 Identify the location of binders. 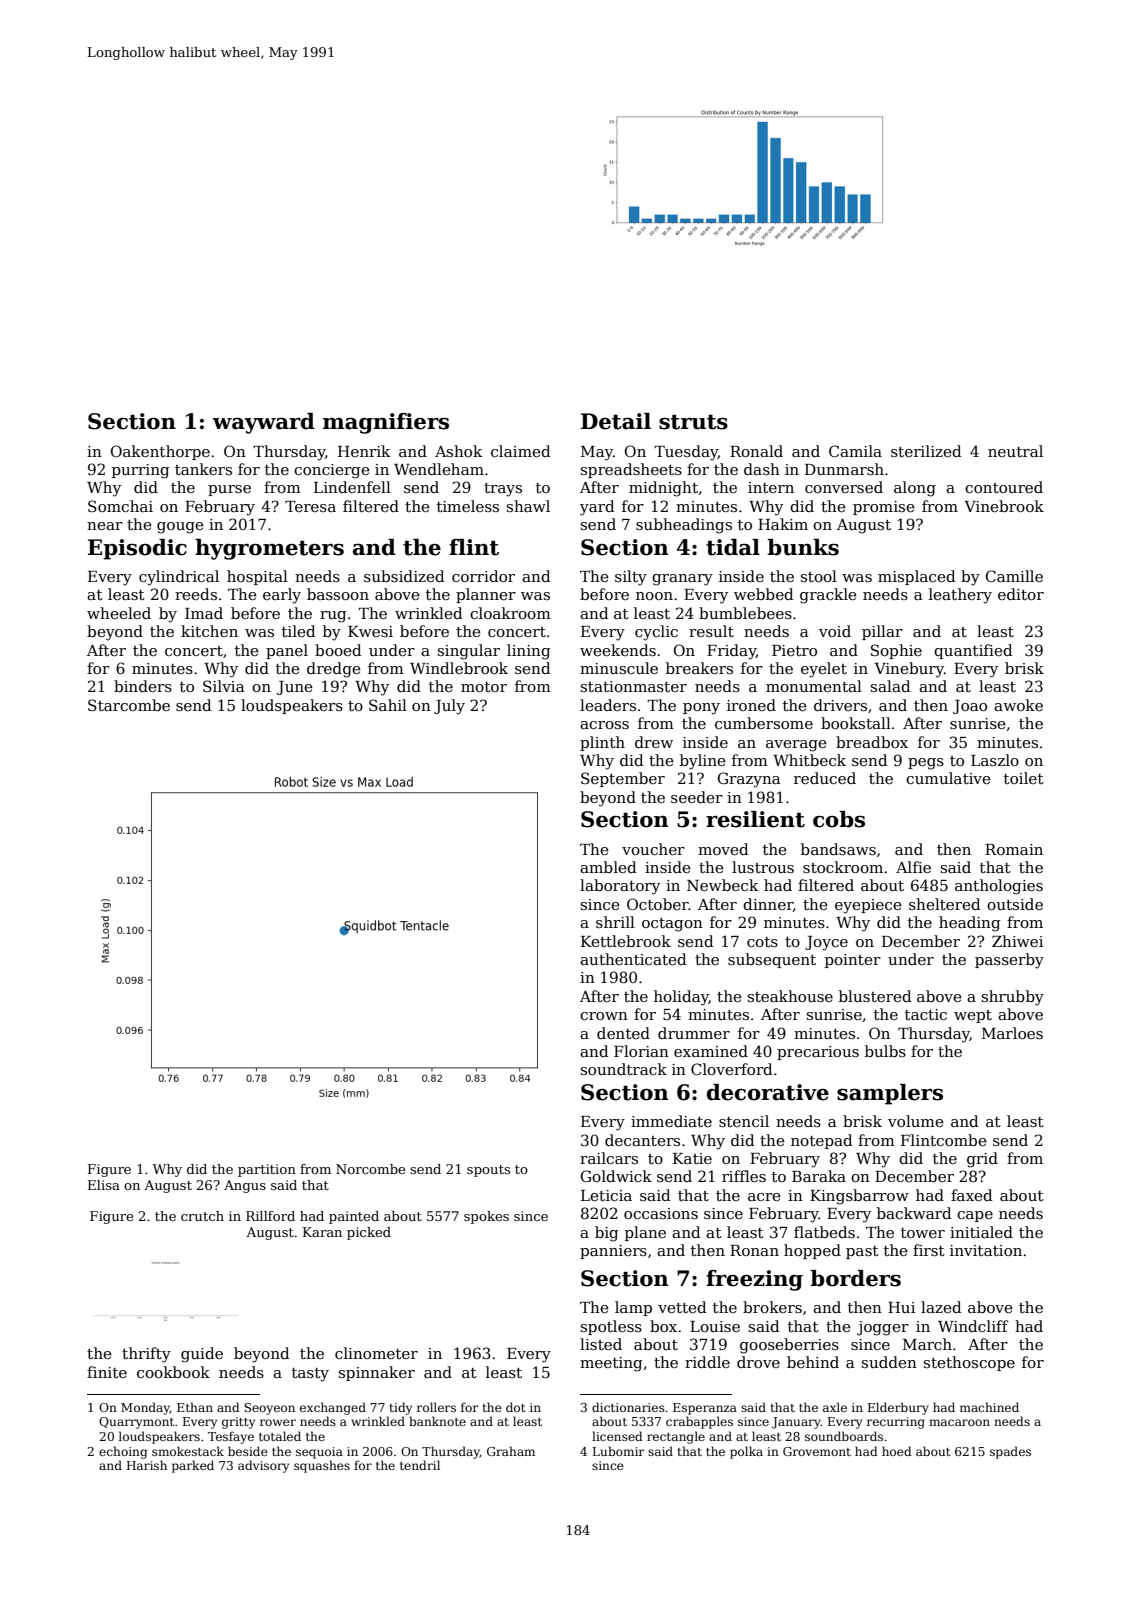
(143, 686).
